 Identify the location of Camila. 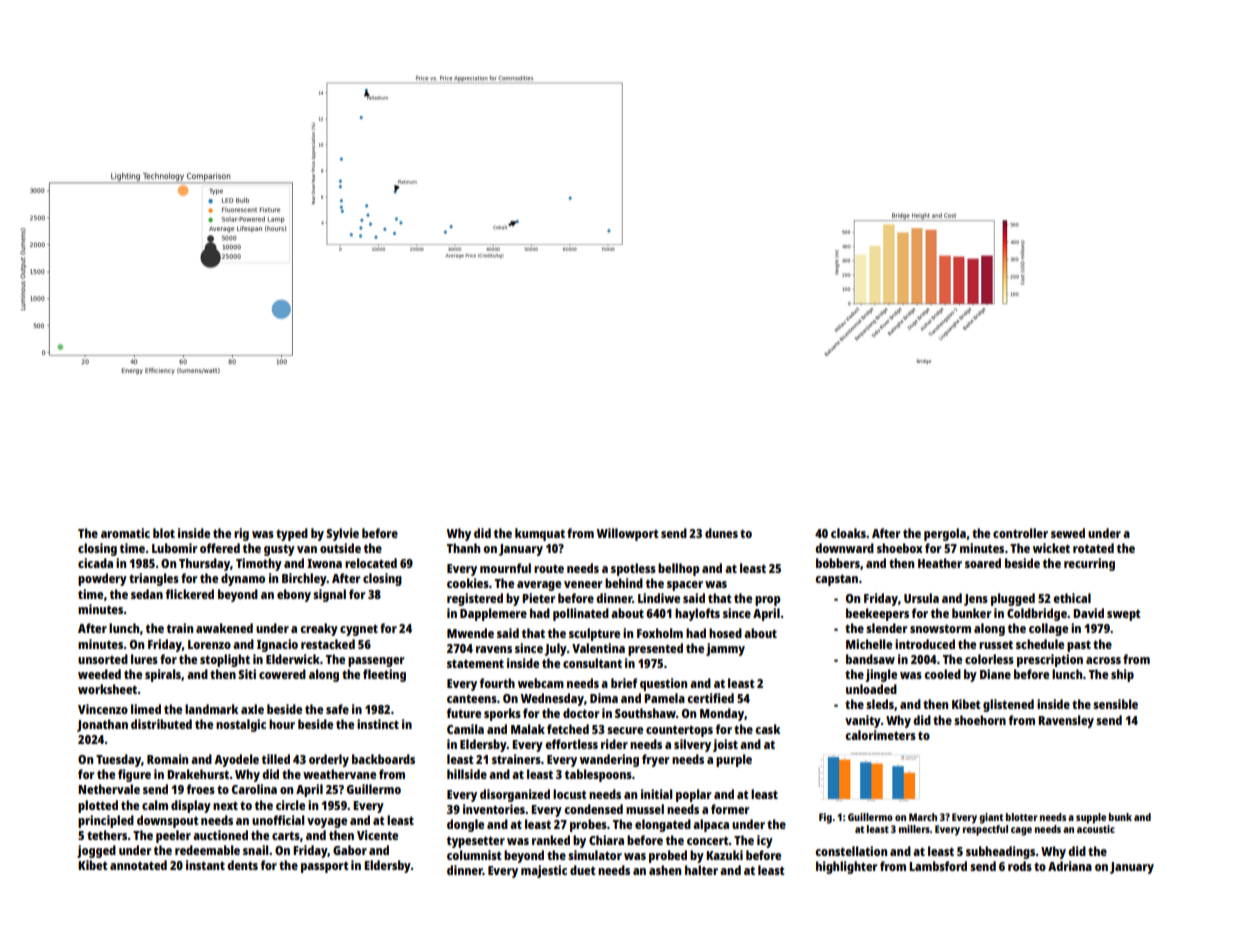
(465, 729).
